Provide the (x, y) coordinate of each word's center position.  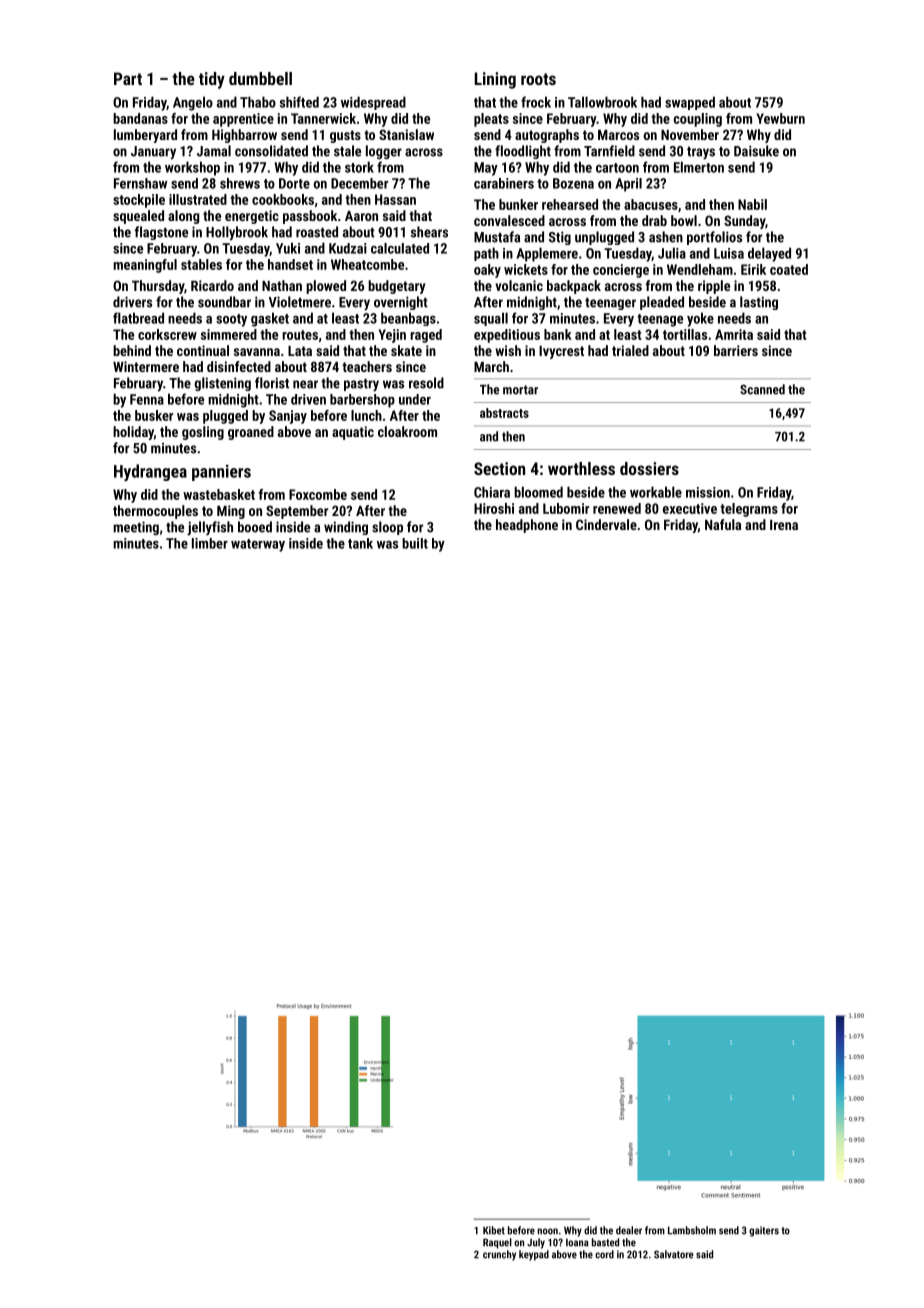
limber (210, 543)
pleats (491, 120)
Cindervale (606, 524)
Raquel (497, 1243)
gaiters (764, 1231)
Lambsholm (692, 1230)
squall (491, 319)
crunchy (499, 1255)
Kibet (494, 1230)
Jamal (214, 151)
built (415, 543)
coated (789, 269)
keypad (534, 1255)
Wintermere (146, 366)
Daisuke (756, 151)
